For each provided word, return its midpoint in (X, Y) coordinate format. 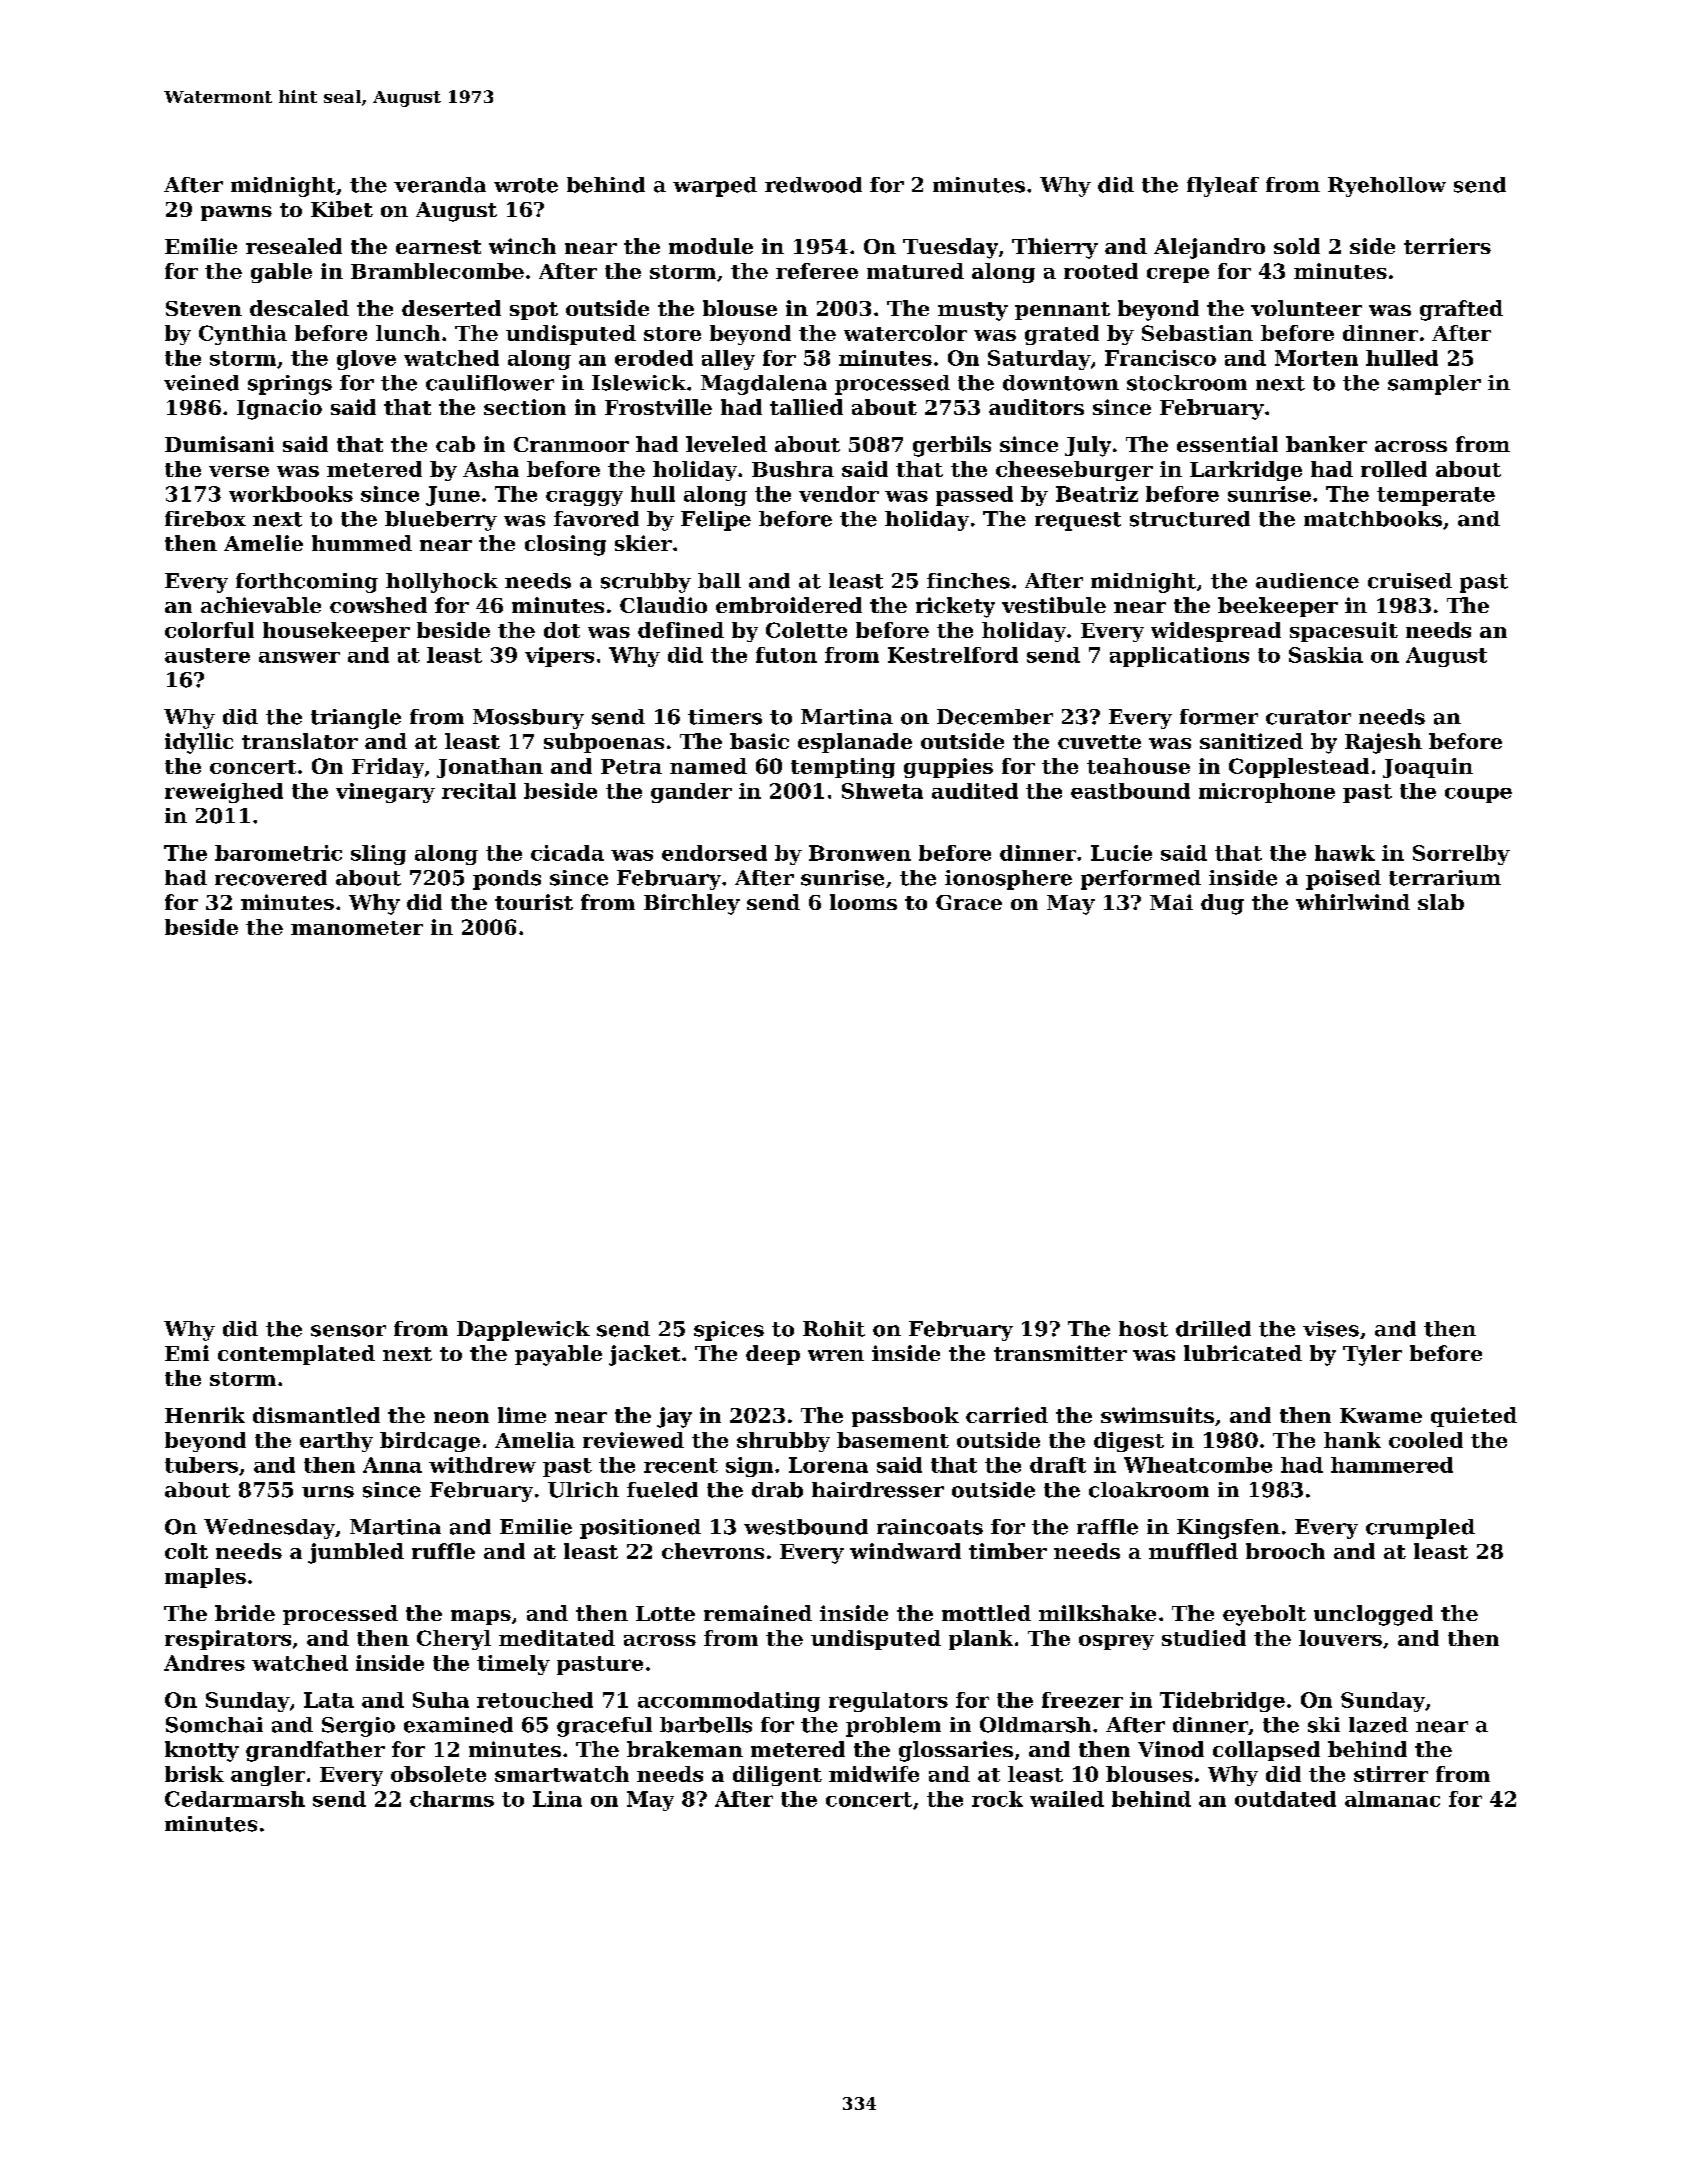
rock (997, 1799)
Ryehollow (1387, 187)
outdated (1285, 1799)
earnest (438, 247)
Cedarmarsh (235, 1799)
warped (715, 187)
